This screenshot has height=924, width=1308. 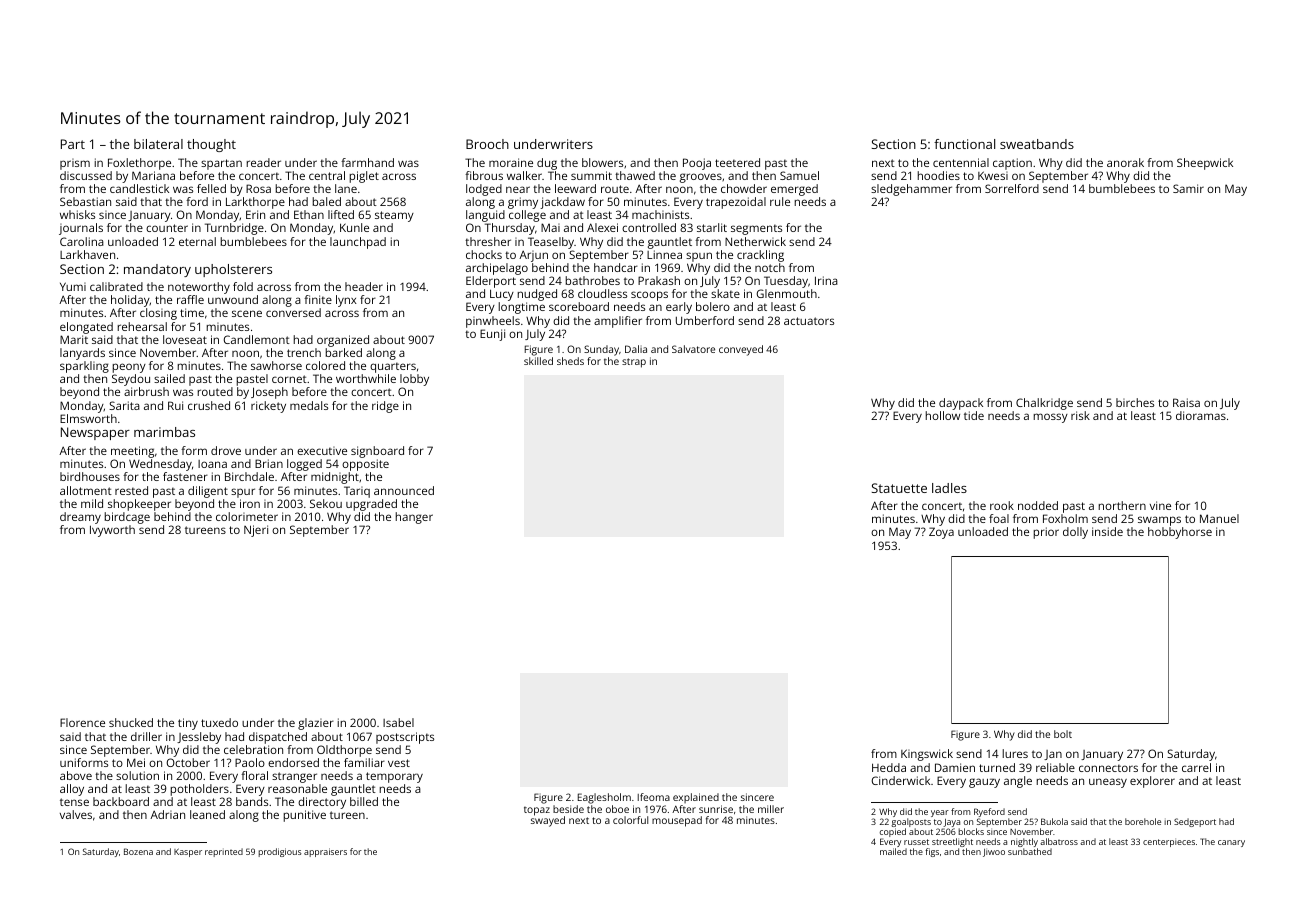 I want to click on Foxlethorpe, so click(x=139, y=164).
